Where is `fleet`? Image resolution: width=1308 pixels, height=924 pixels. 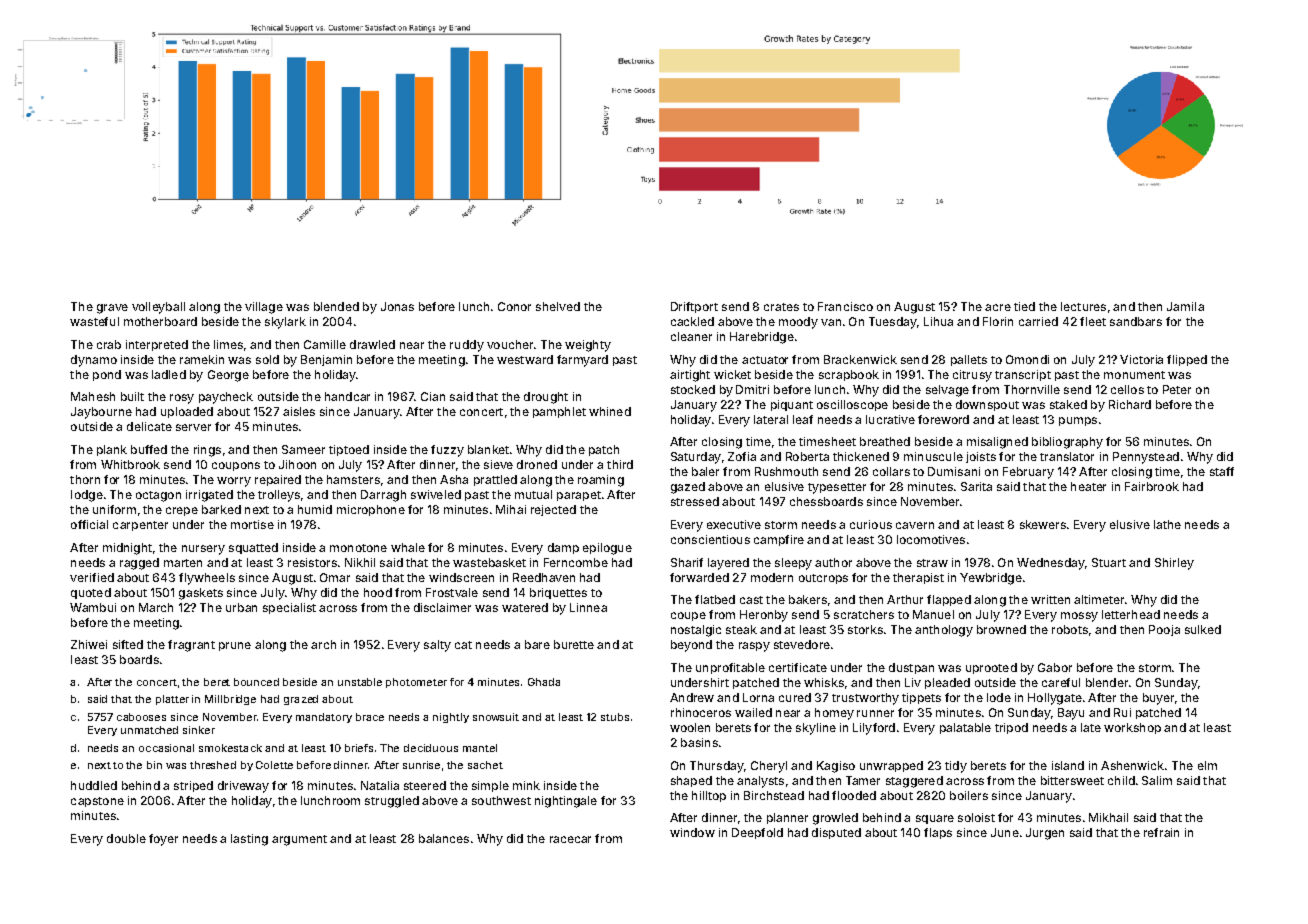
fleet is located at coordinates (1093, 321).
